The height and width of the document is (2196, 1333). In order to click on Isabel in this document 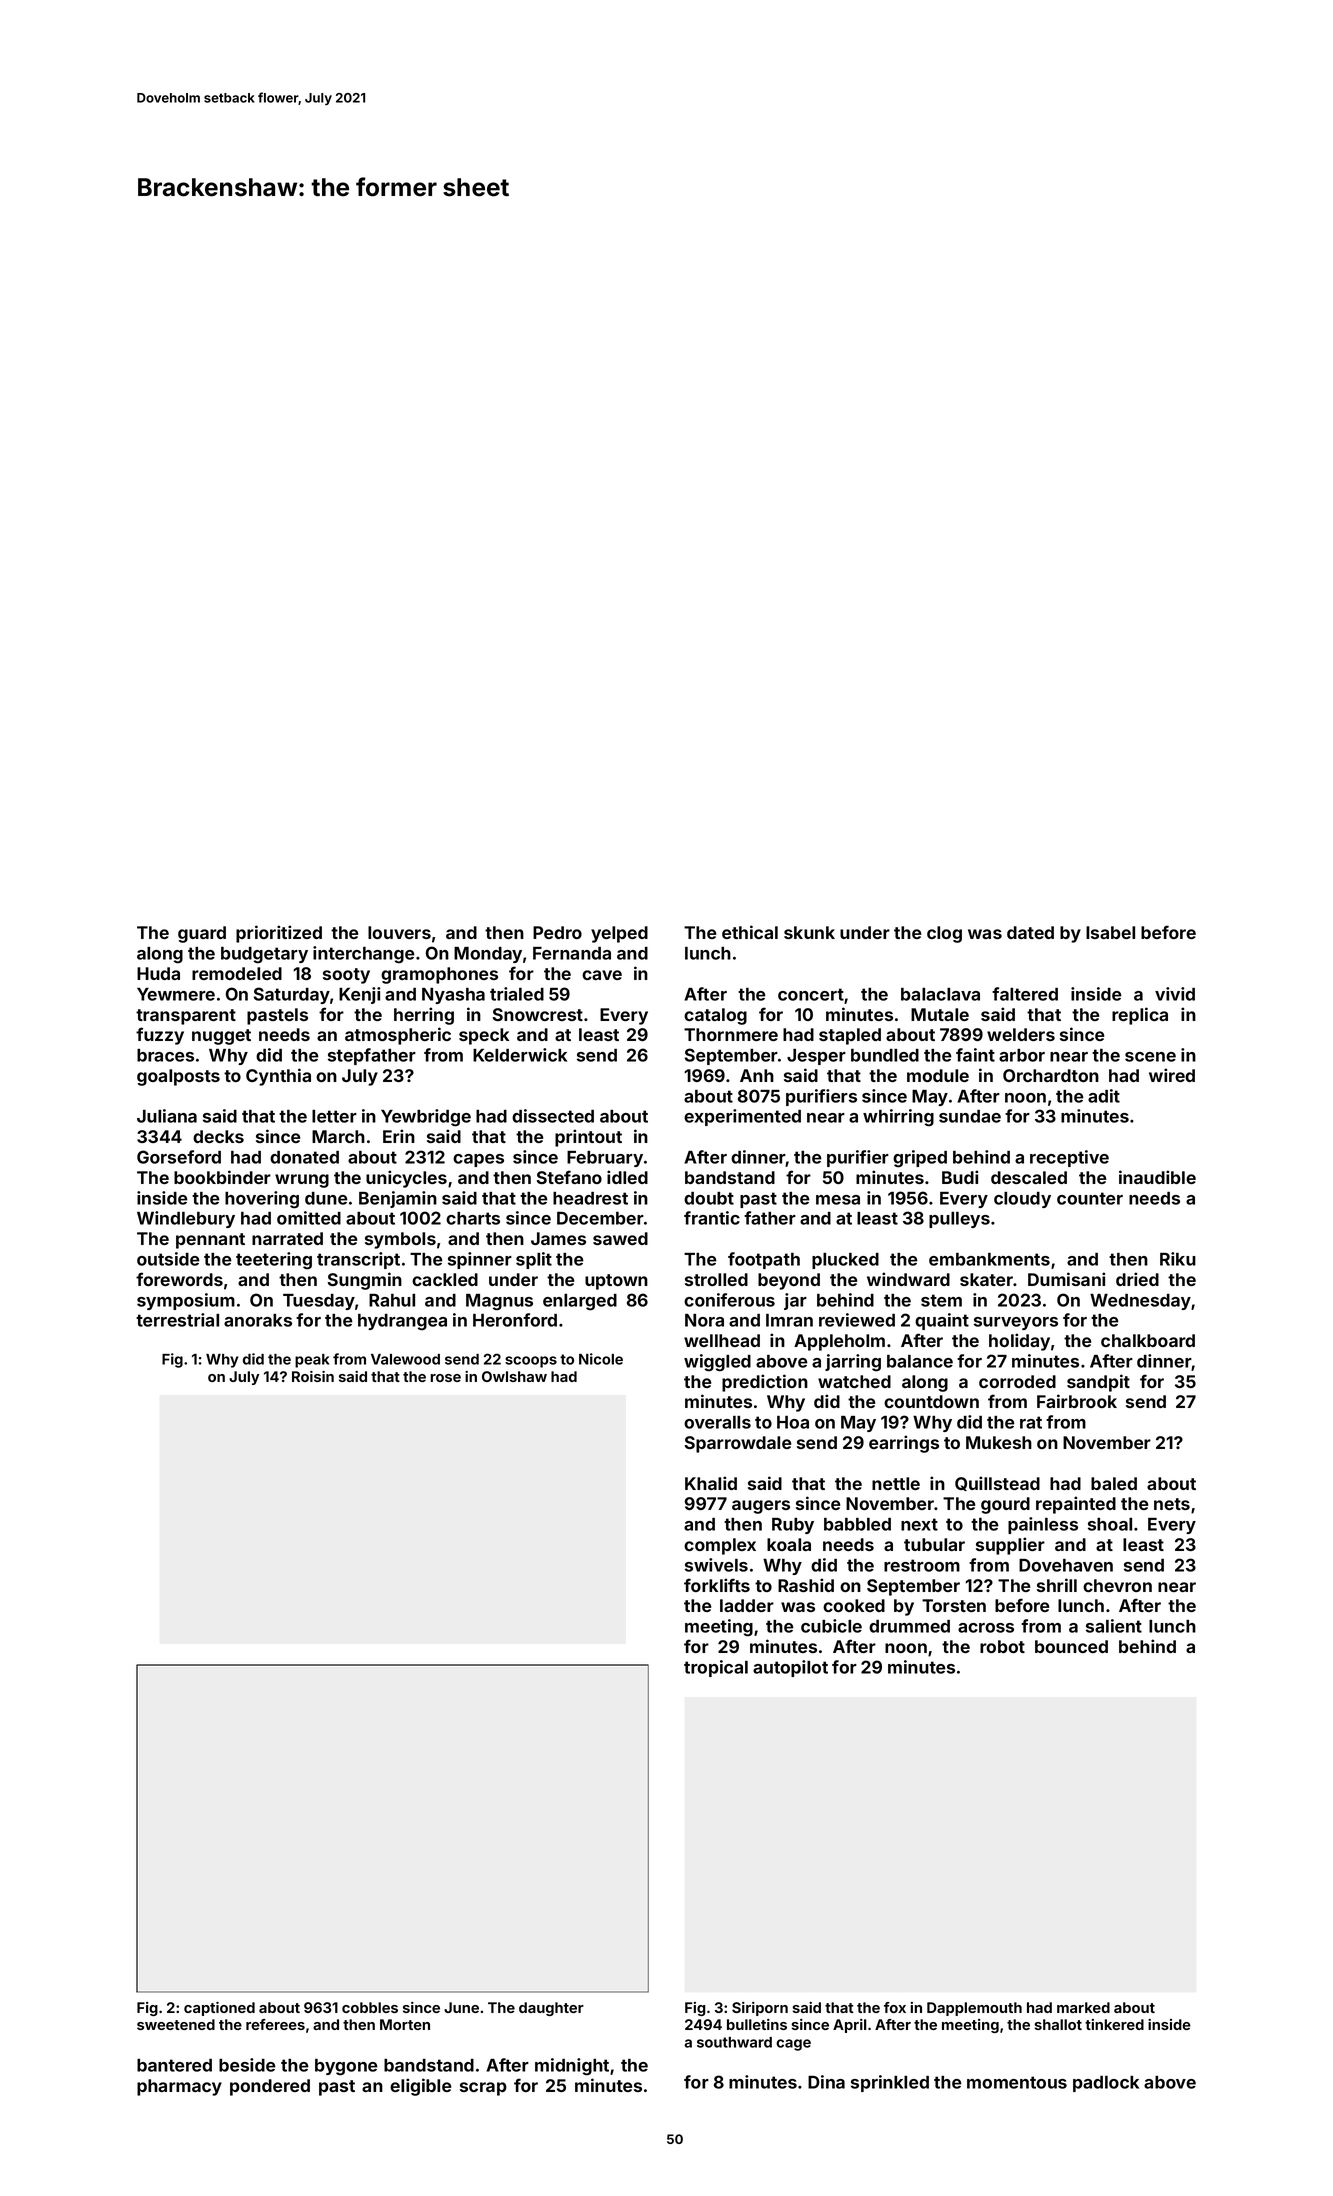, I will do `click(1110, 932)`.
